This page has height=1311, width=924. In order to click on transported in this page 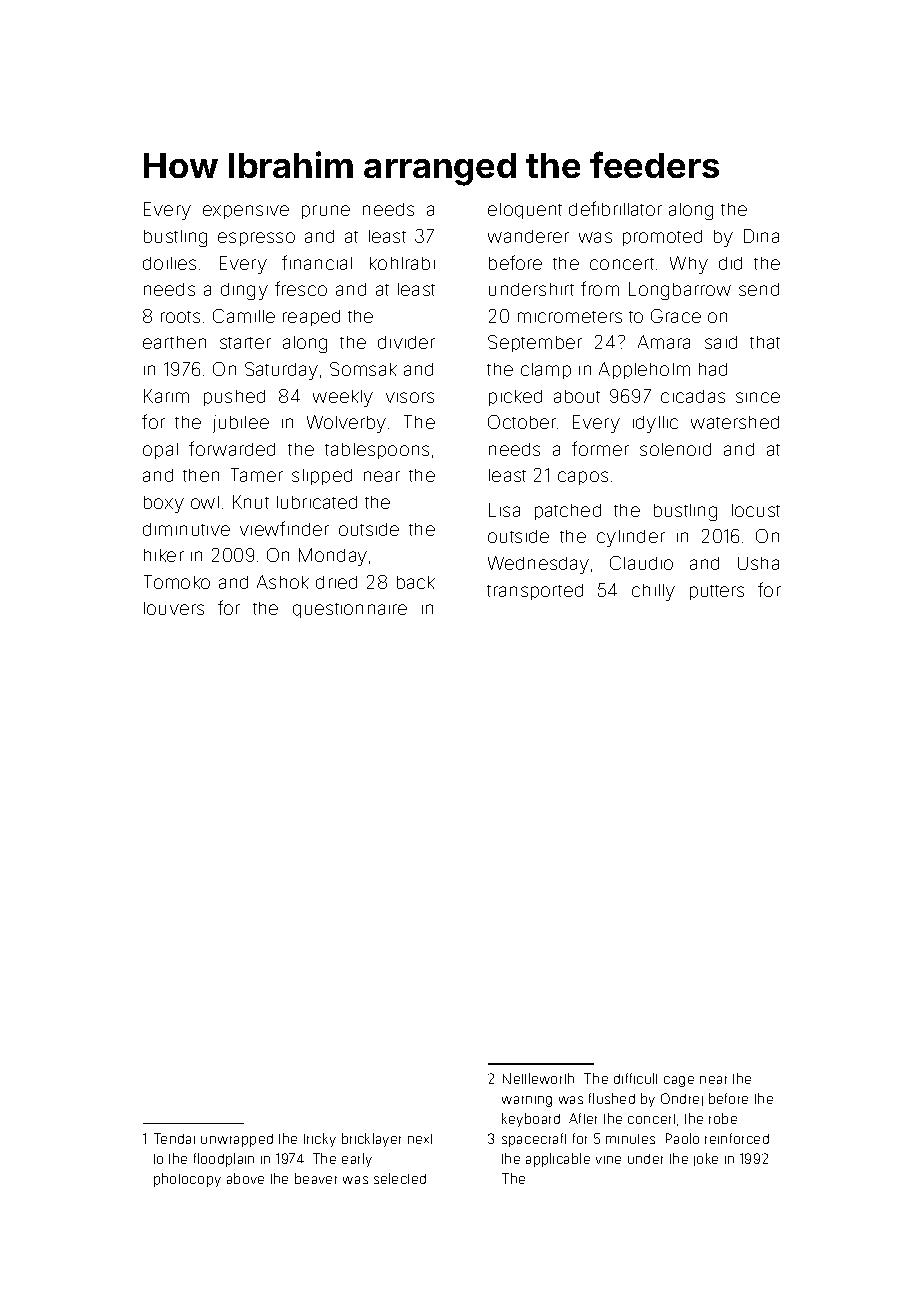, I will do `click(535, 592)`.
